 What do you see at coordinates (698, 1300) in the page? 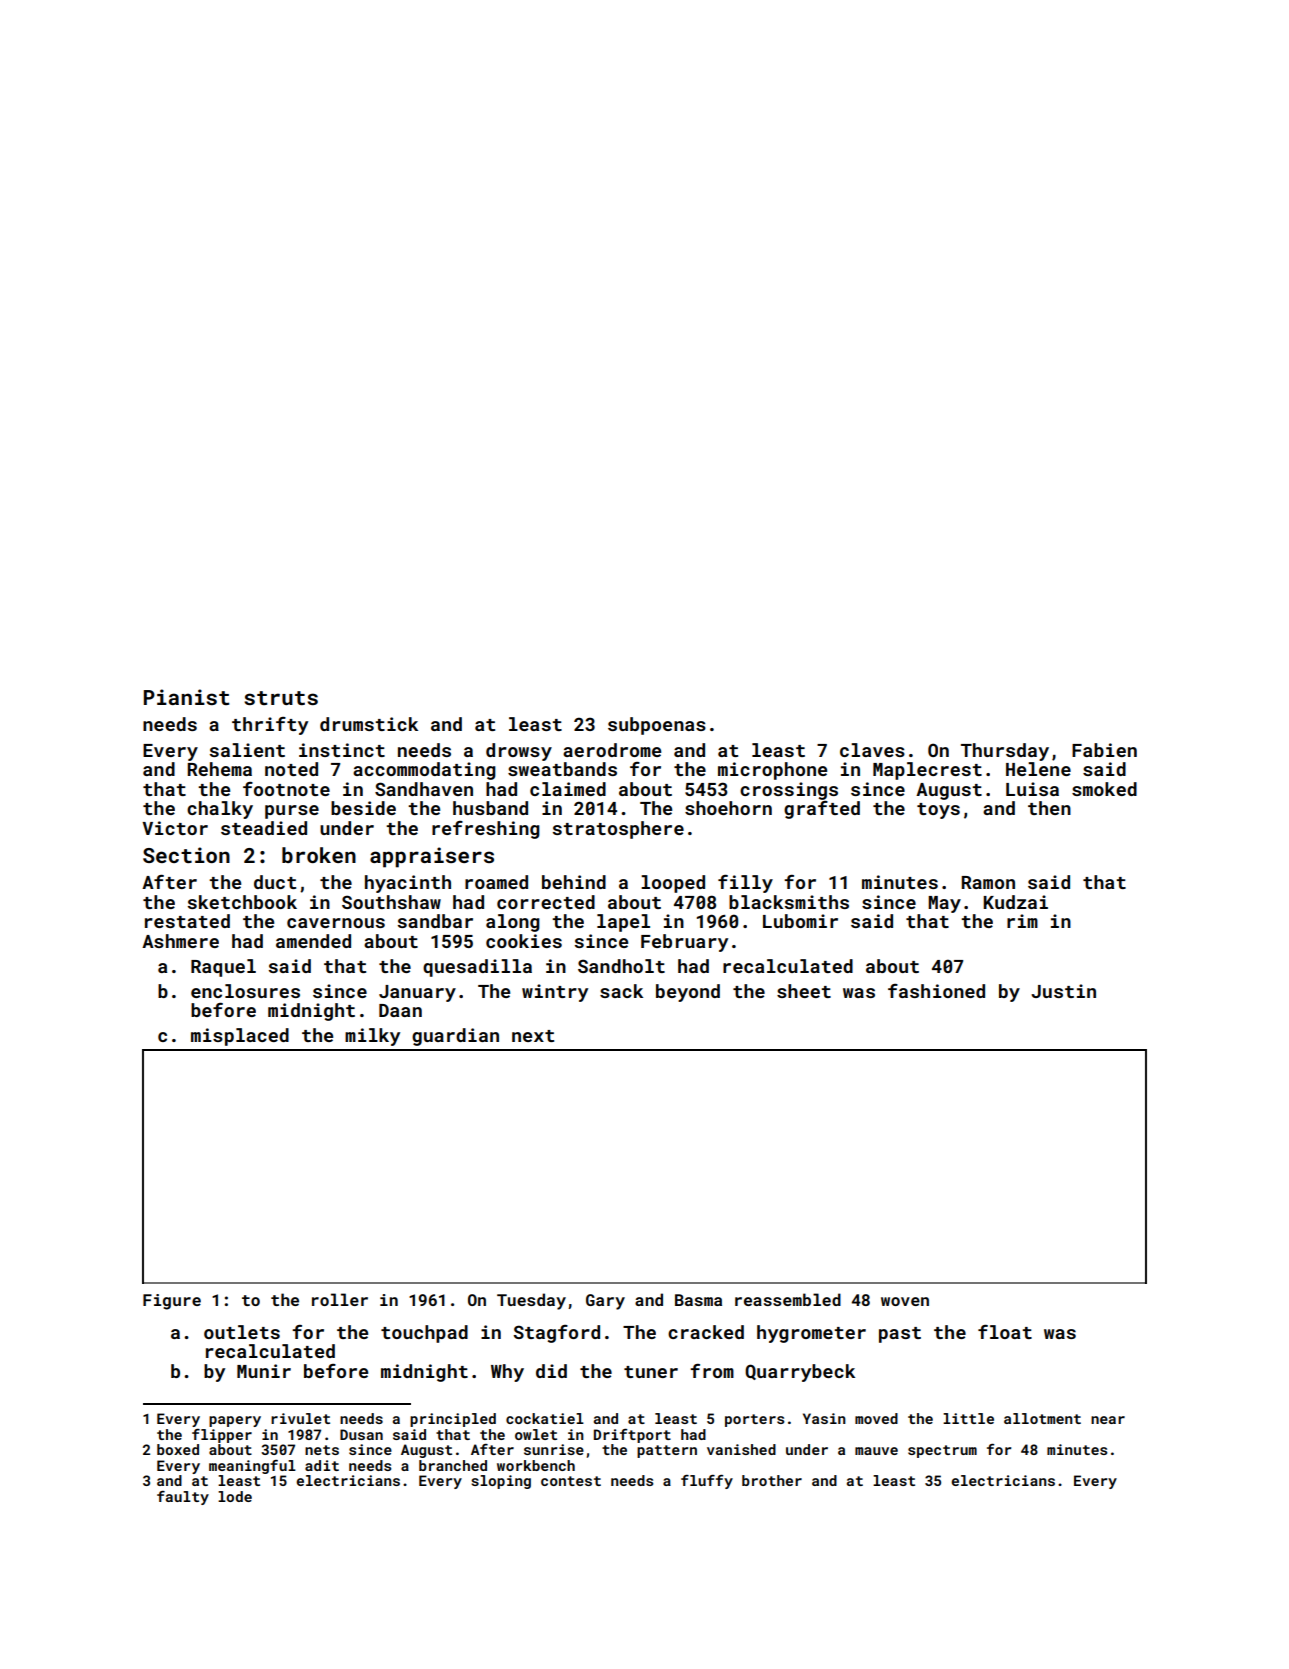
I see `Basma` at bounding box center [698, 1300].
